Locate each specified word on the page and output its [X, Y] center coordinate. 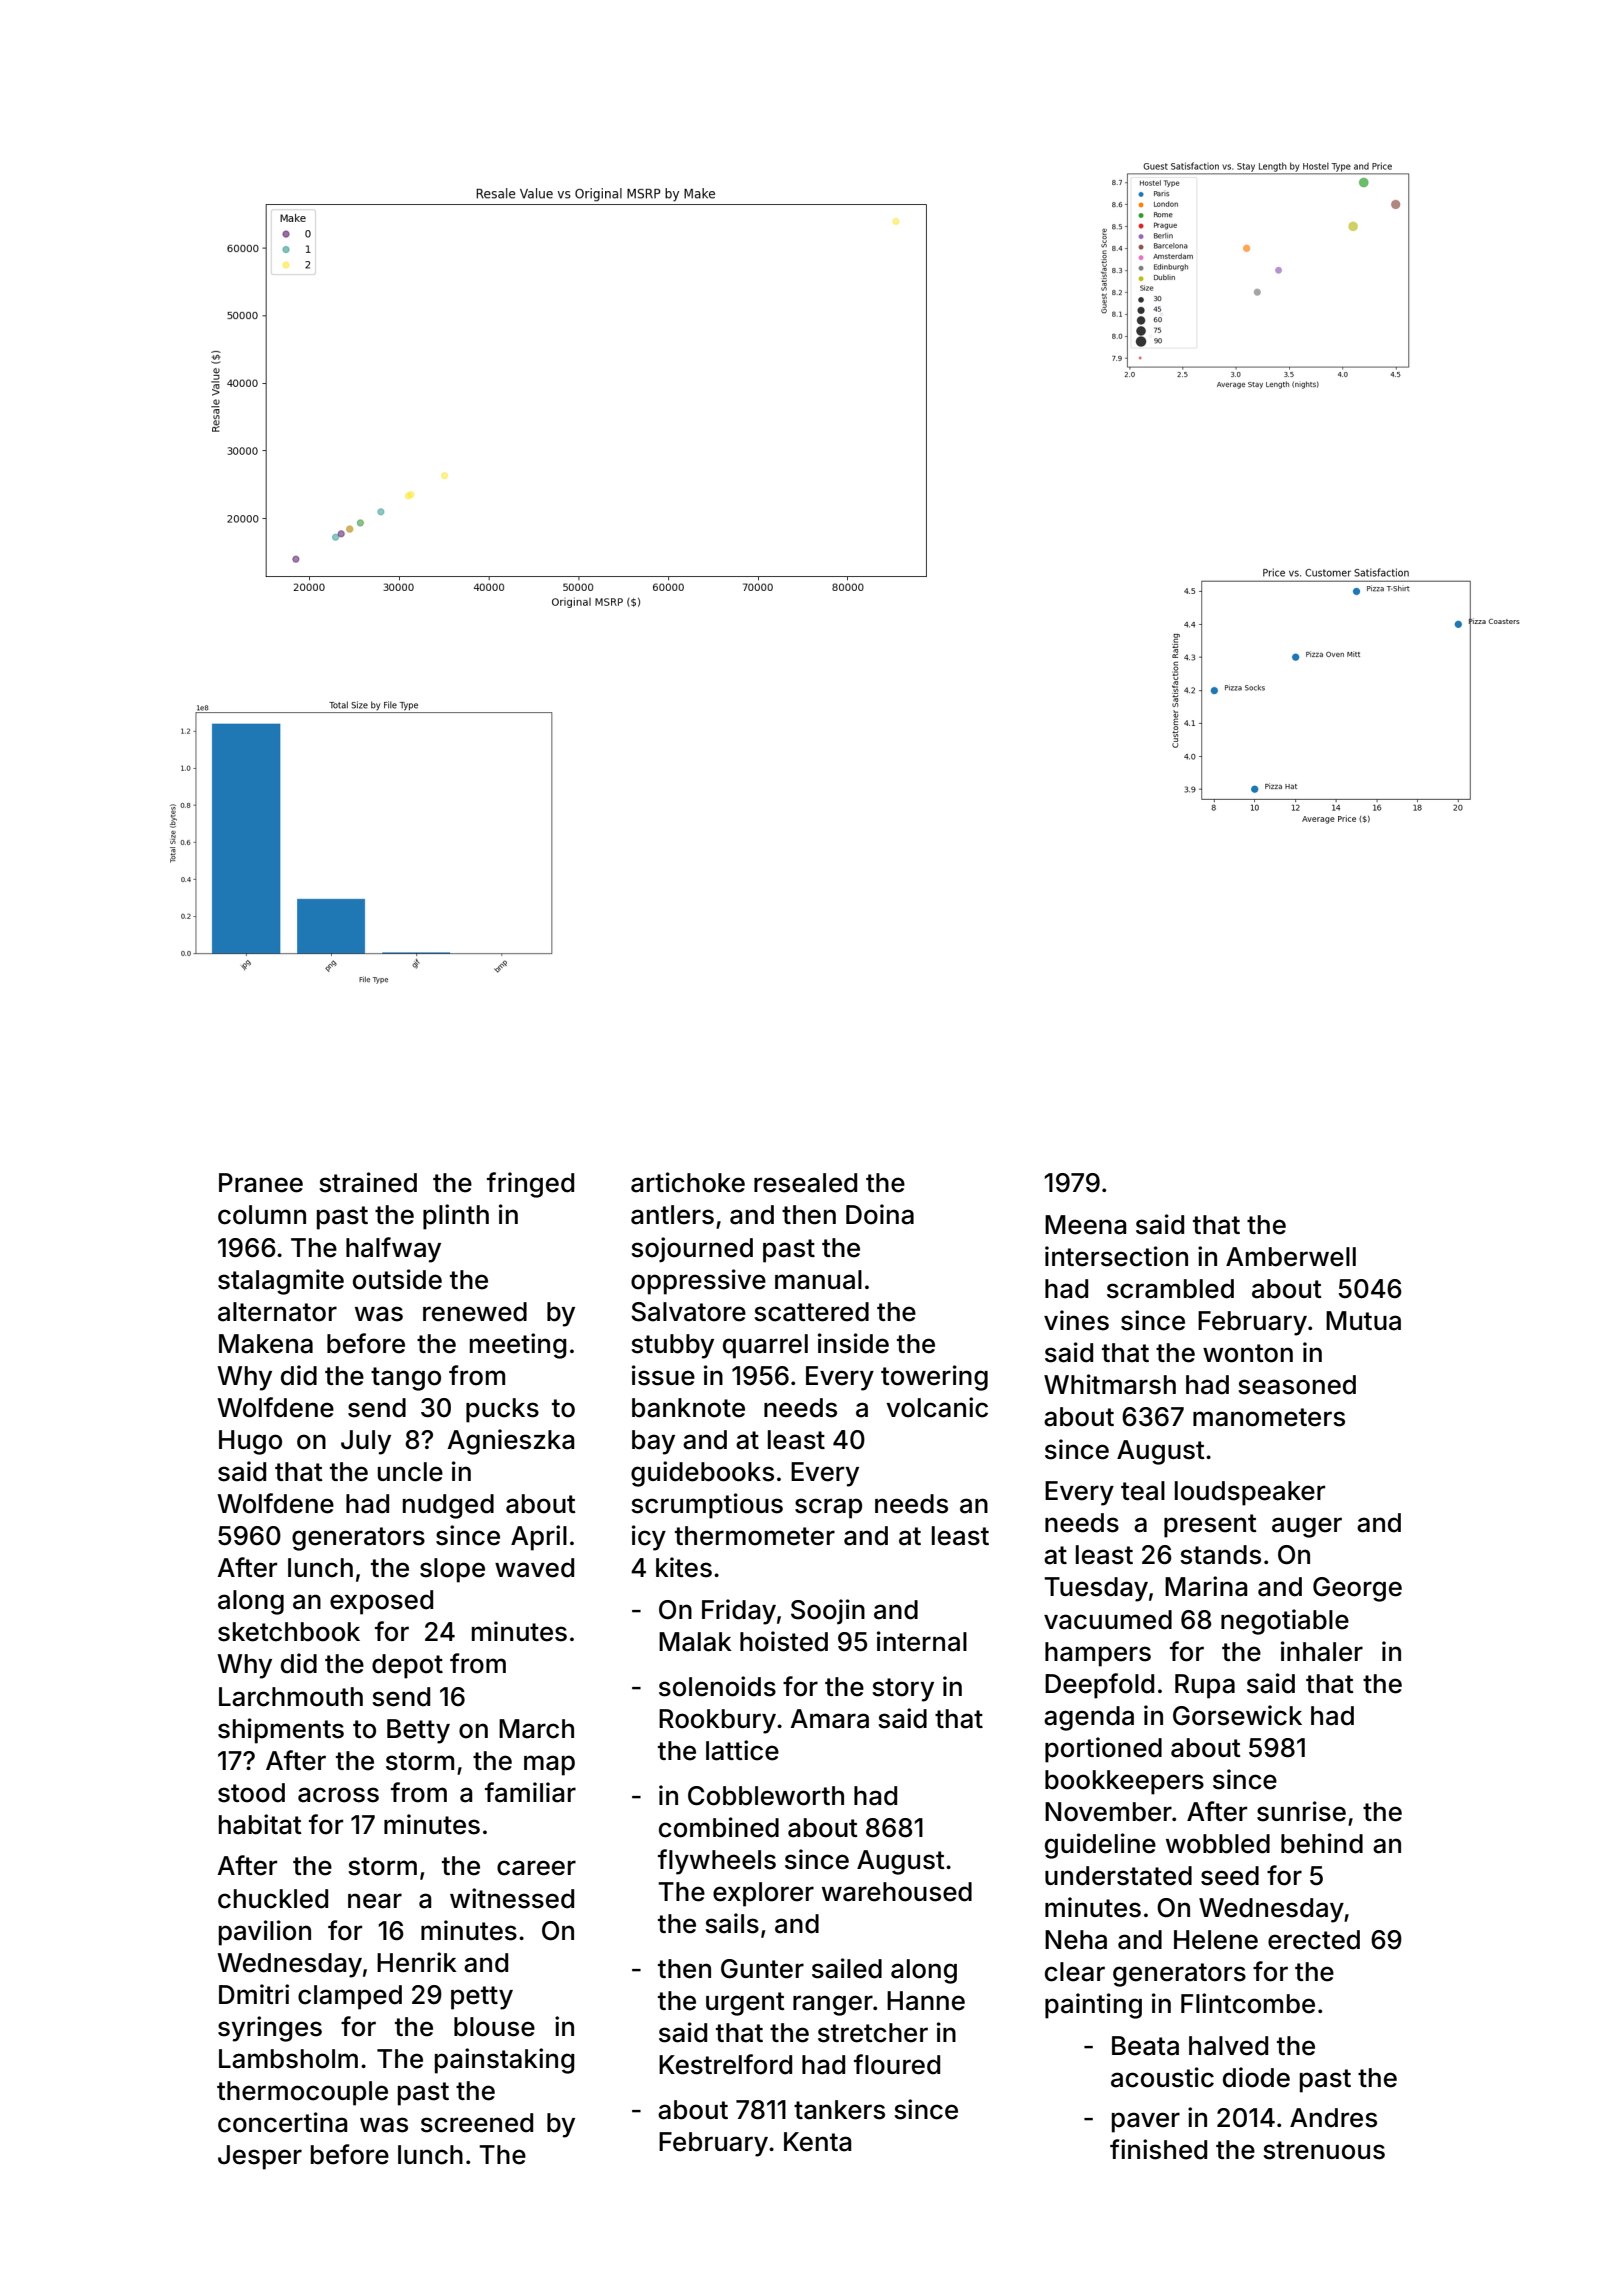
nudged [448, 1506]
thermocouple [302, 2093]
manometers [1269, 1417]
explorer [763, 1894]
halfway [393, 1250]
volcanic [937, 1407]
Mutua [1363, 1321]
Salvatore [688, 1312]
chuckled [273, 1899]
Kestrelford [725, 2064]
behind [1322, 1843]
